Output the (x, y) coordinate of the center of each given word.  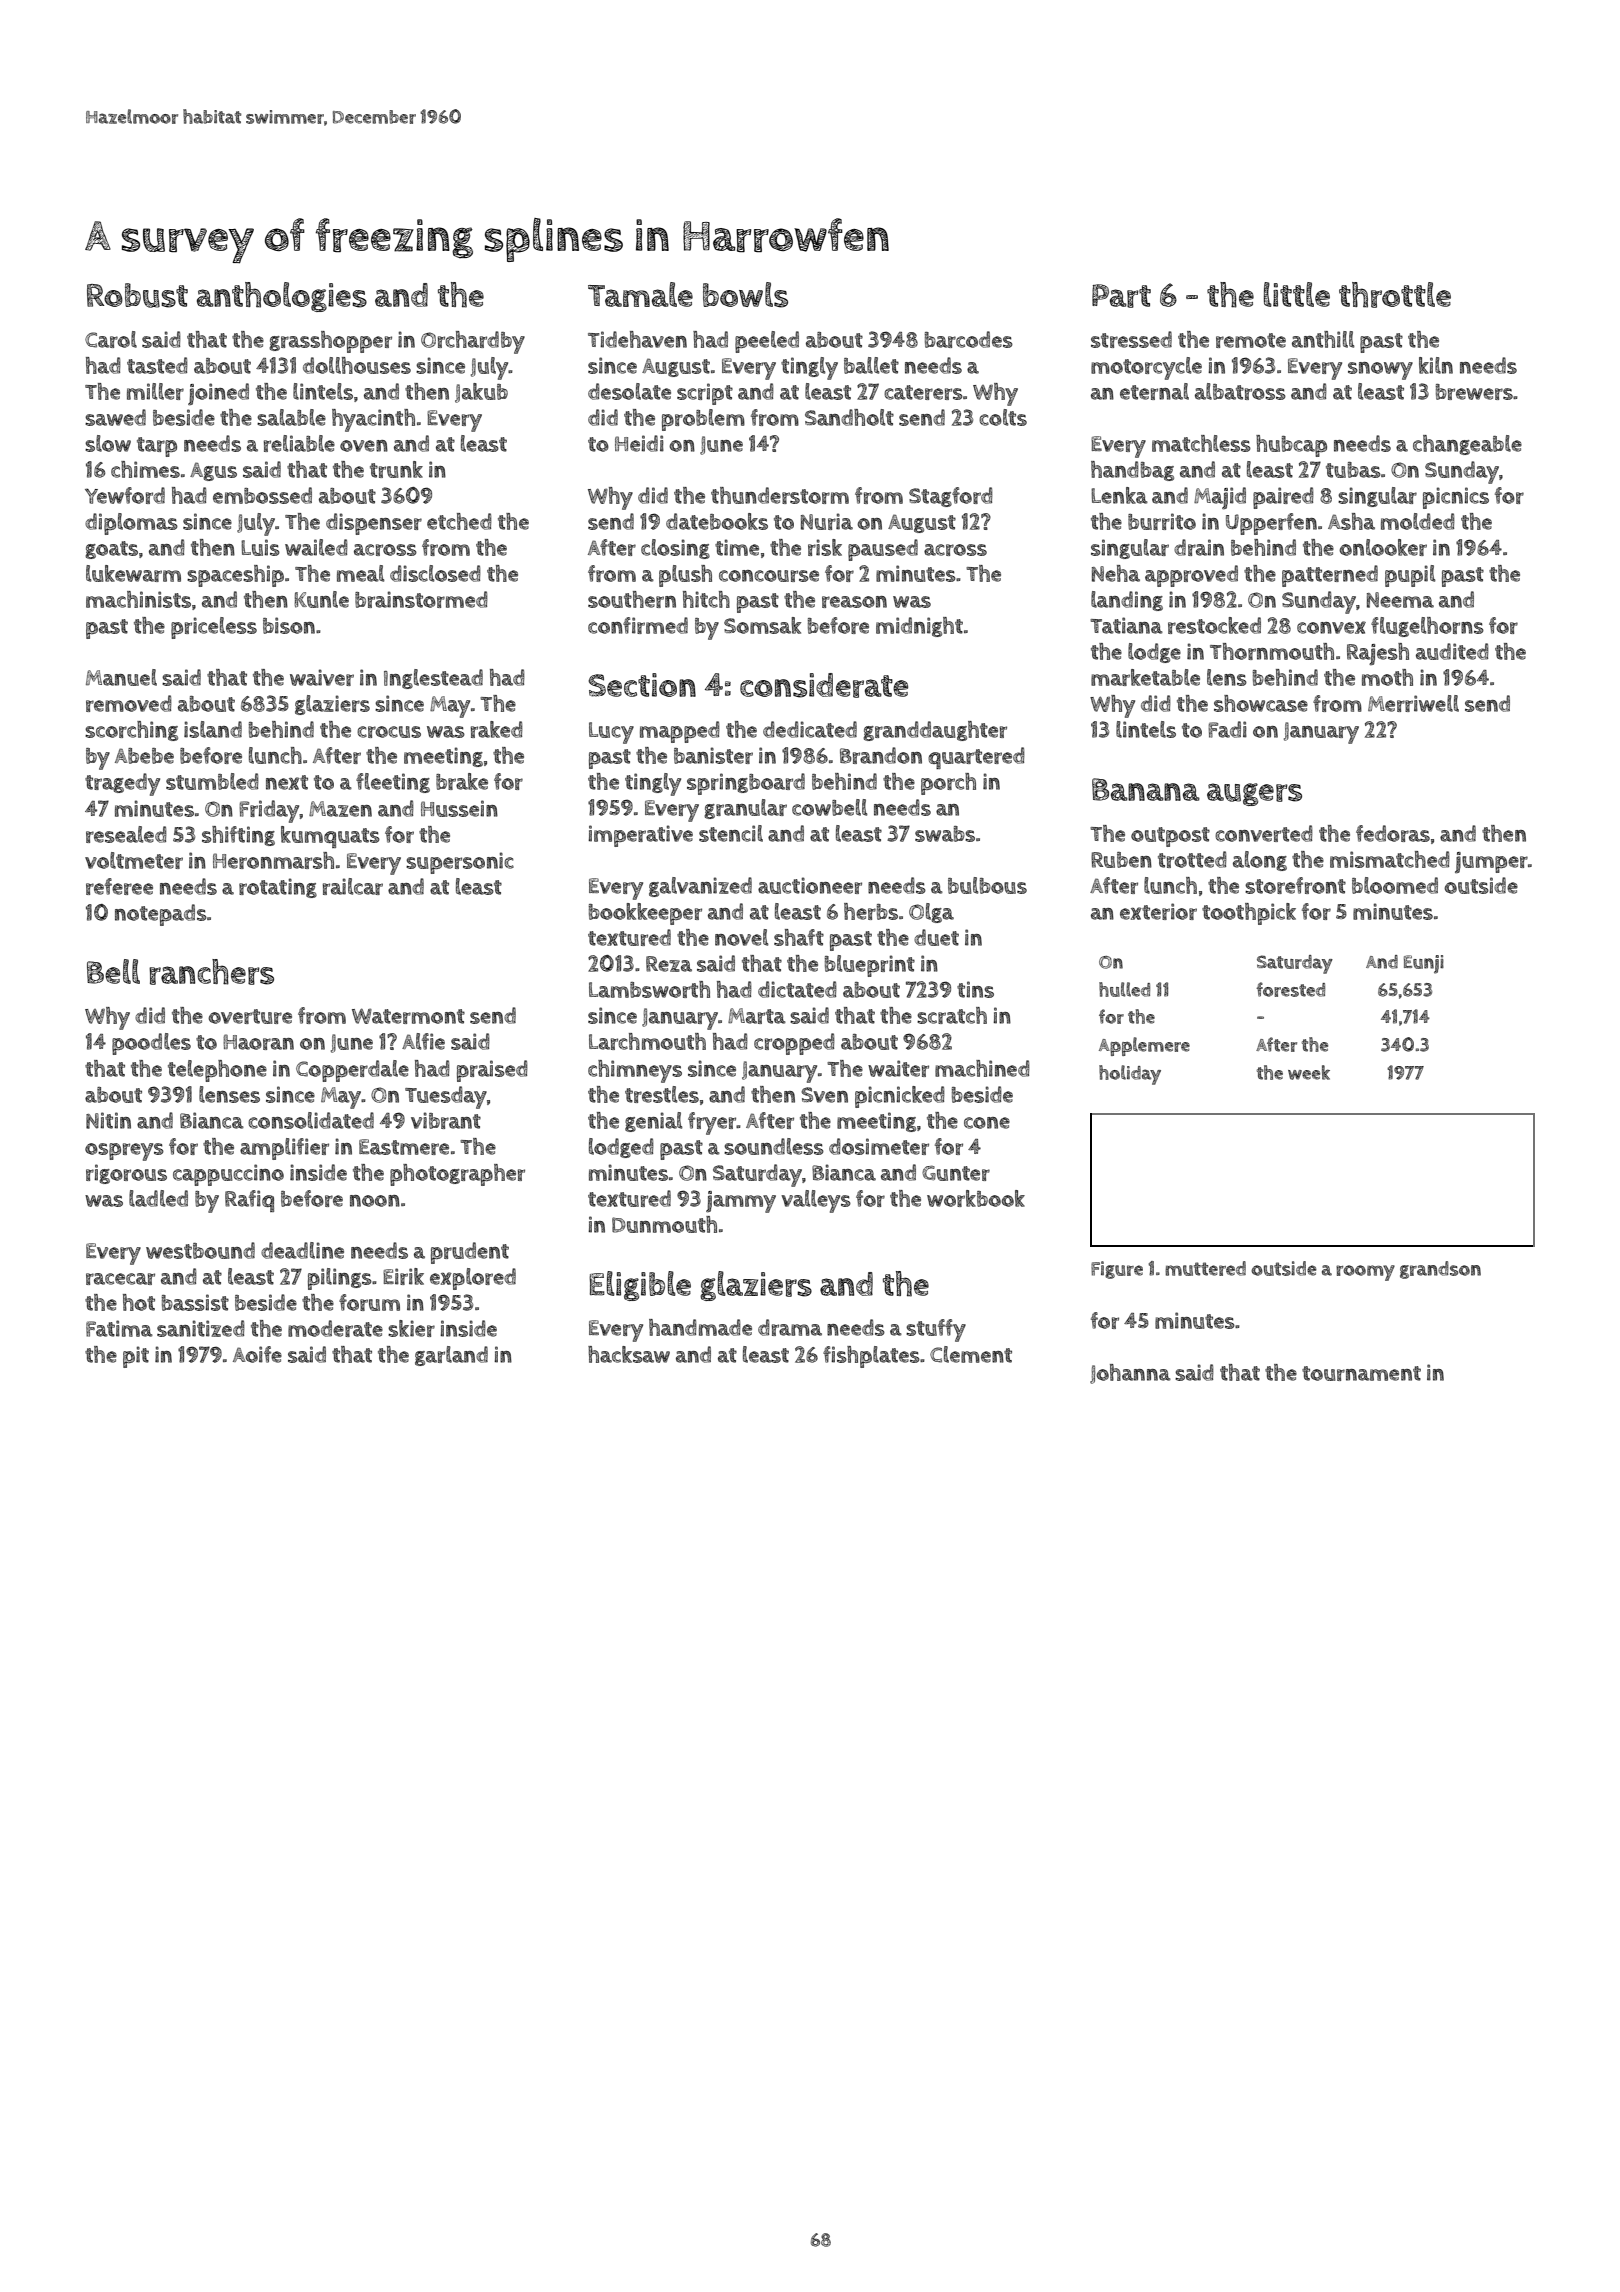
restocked (1214, 625)
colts (1003, 417)
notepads (161, 915)
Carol (111, 339)
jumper (1491, 863)
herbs (871, 911)
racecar (120, 1279)
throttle (1395, 295)
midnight (919, 627)
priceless (214, 628)
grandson (1440, 1270)
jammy (741, 1202)
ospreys (124, 1152)
